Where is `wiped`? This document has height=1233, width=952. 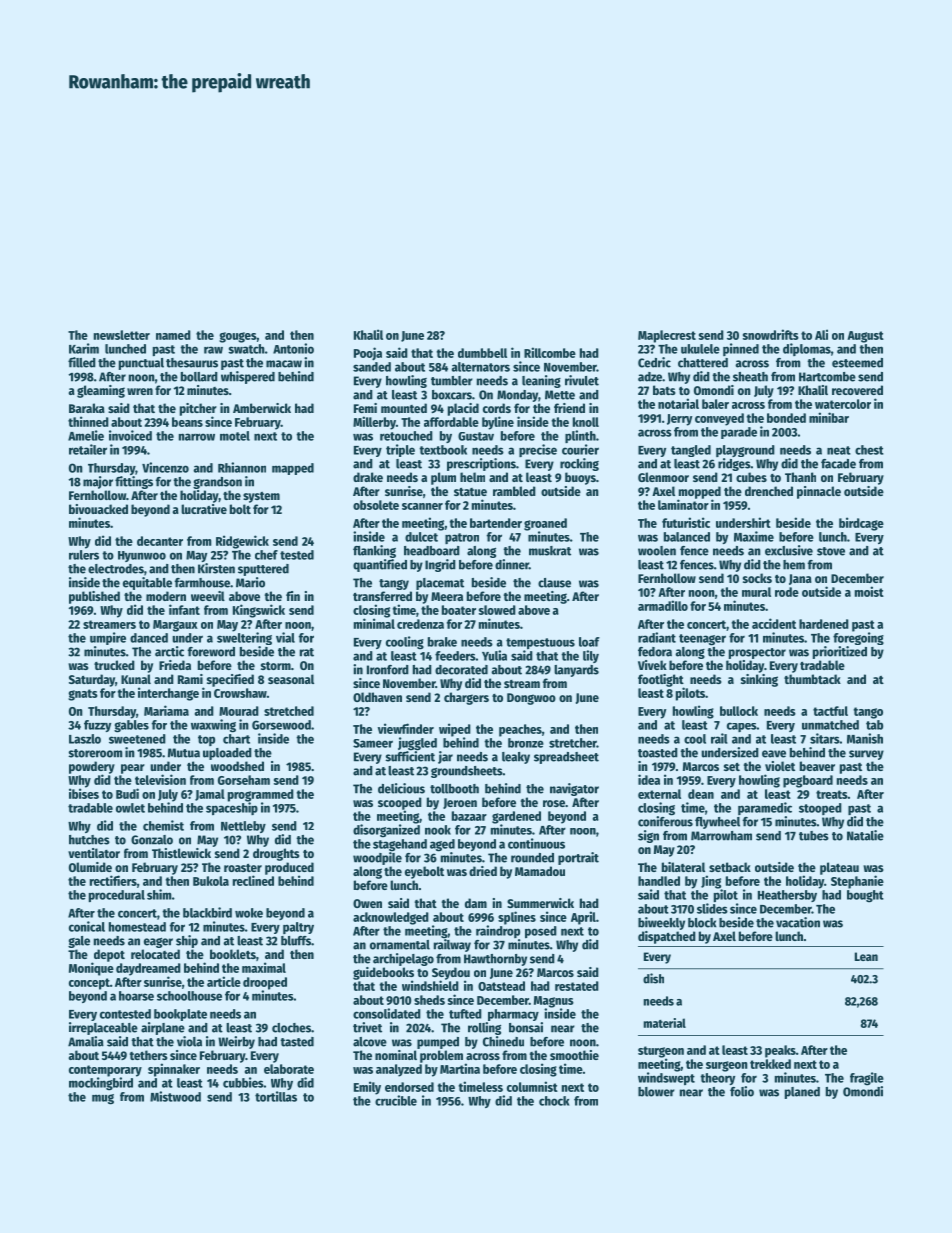 wiped is located at coordinates (455, 730).
